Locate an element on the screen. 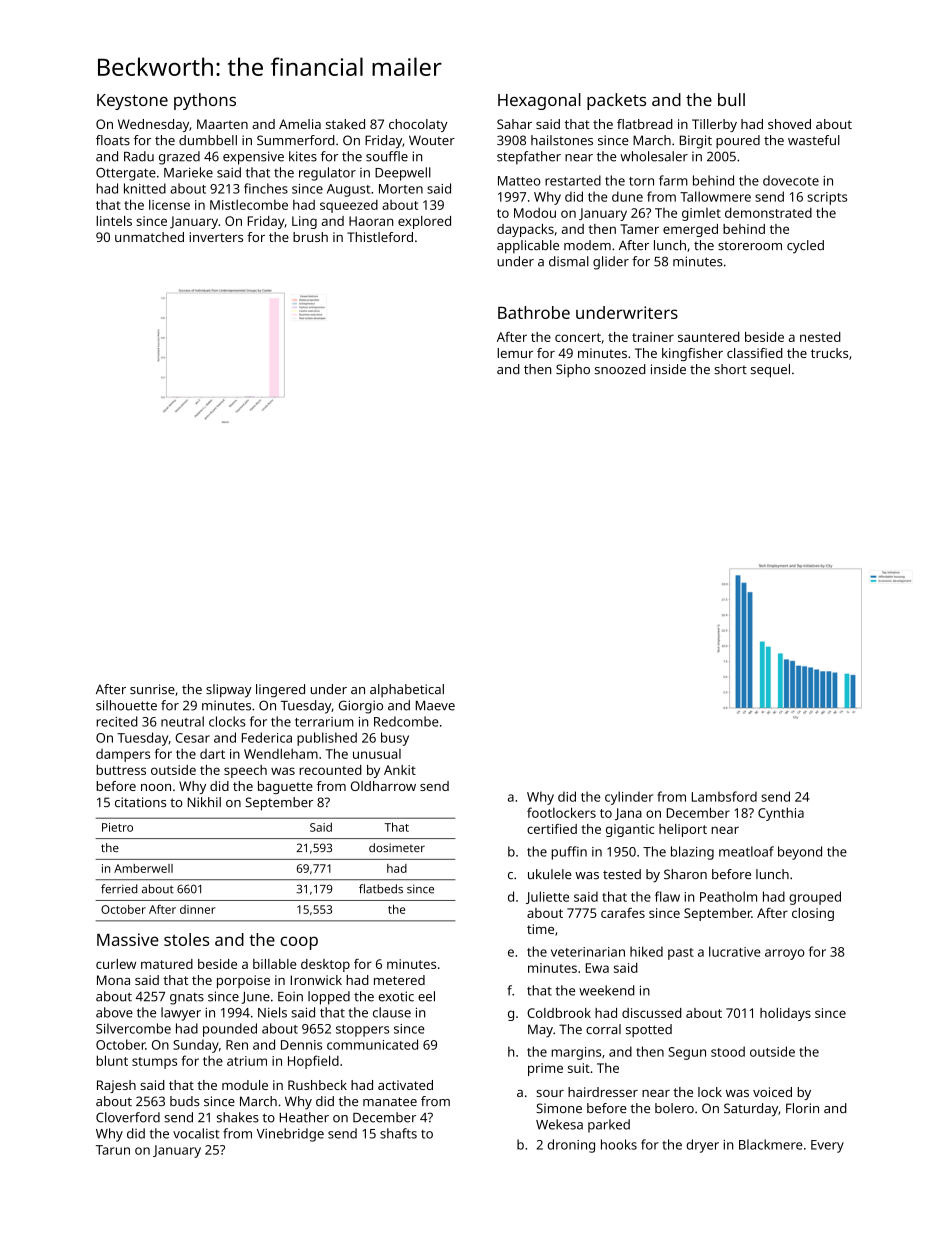 This screenshot has width=952, height=1233. Cynthia is located at coordinates (781, 814).
